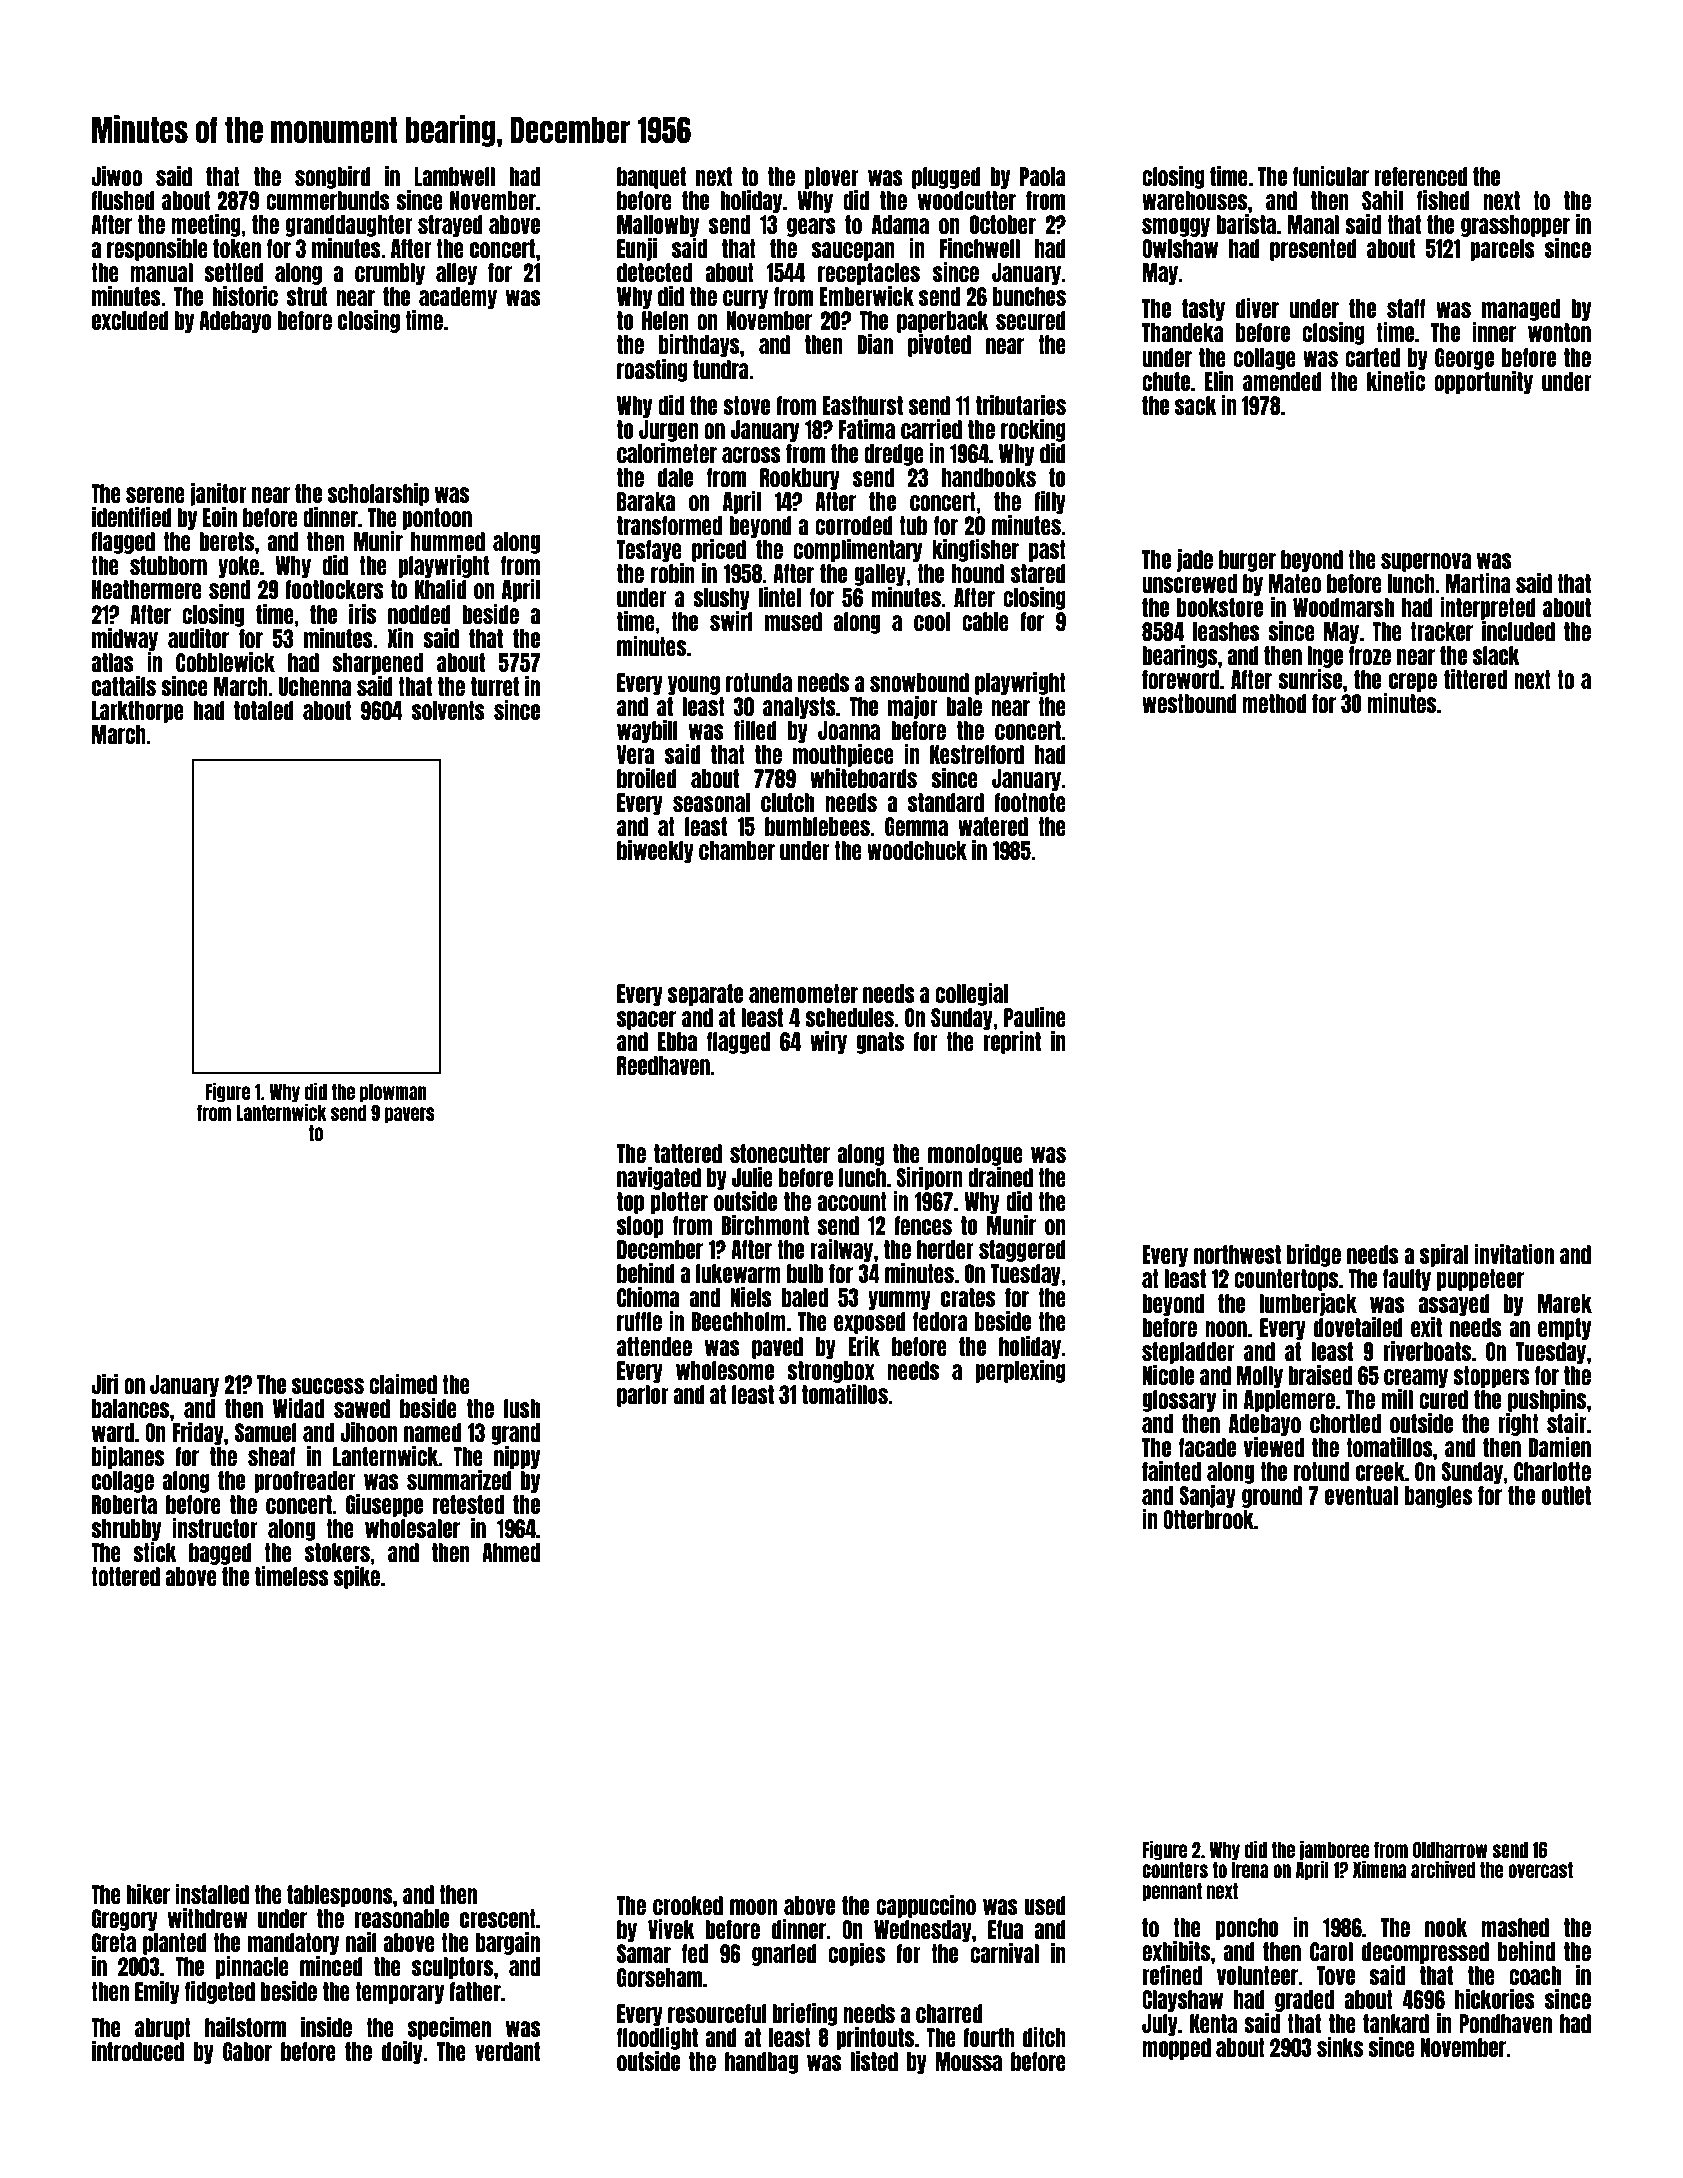 Image resolution: width=1683 pixels, height=2178 pixels. I want to click on printouts, so click(875, 2038).
